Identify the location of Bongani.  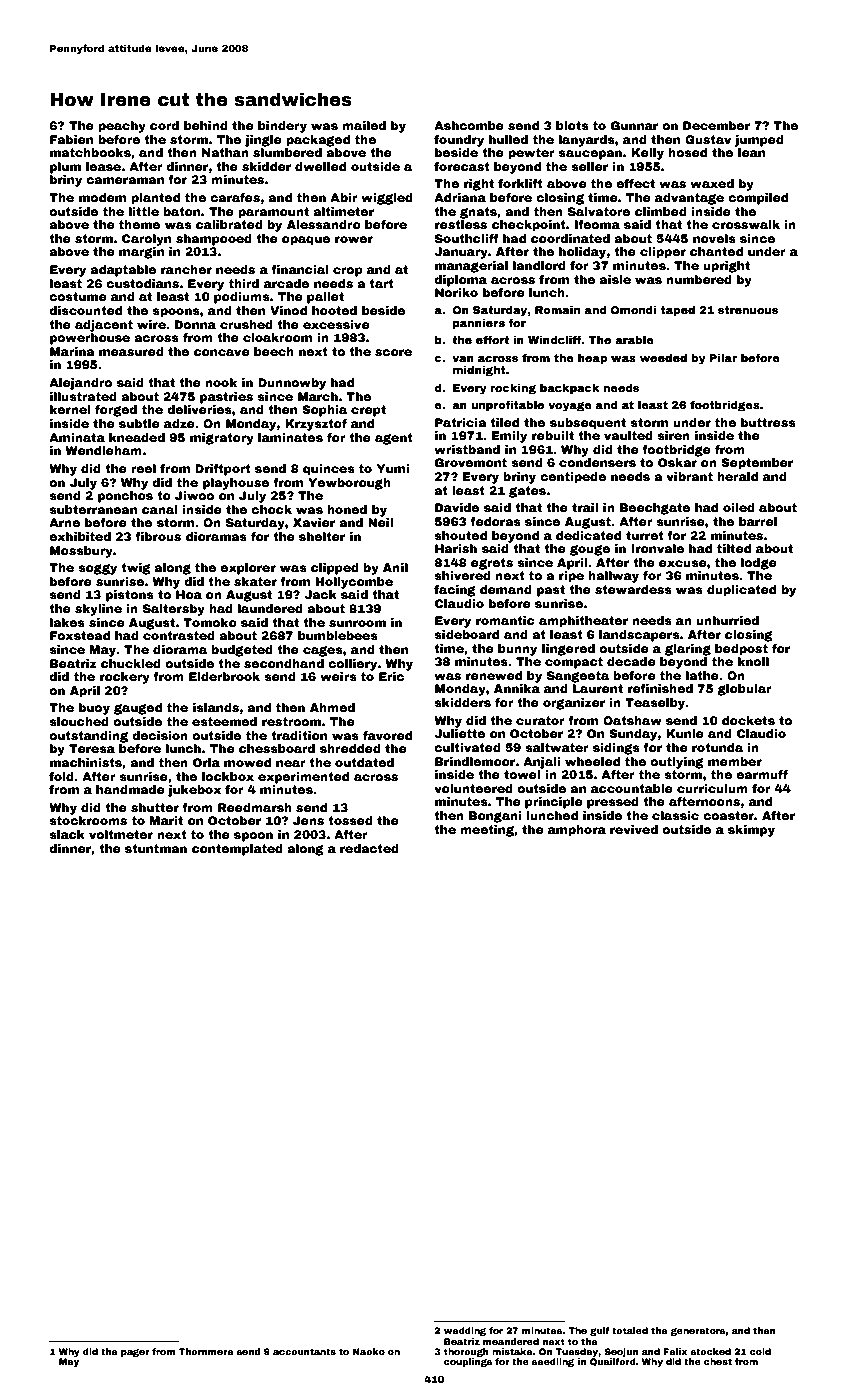
(495, 817).
